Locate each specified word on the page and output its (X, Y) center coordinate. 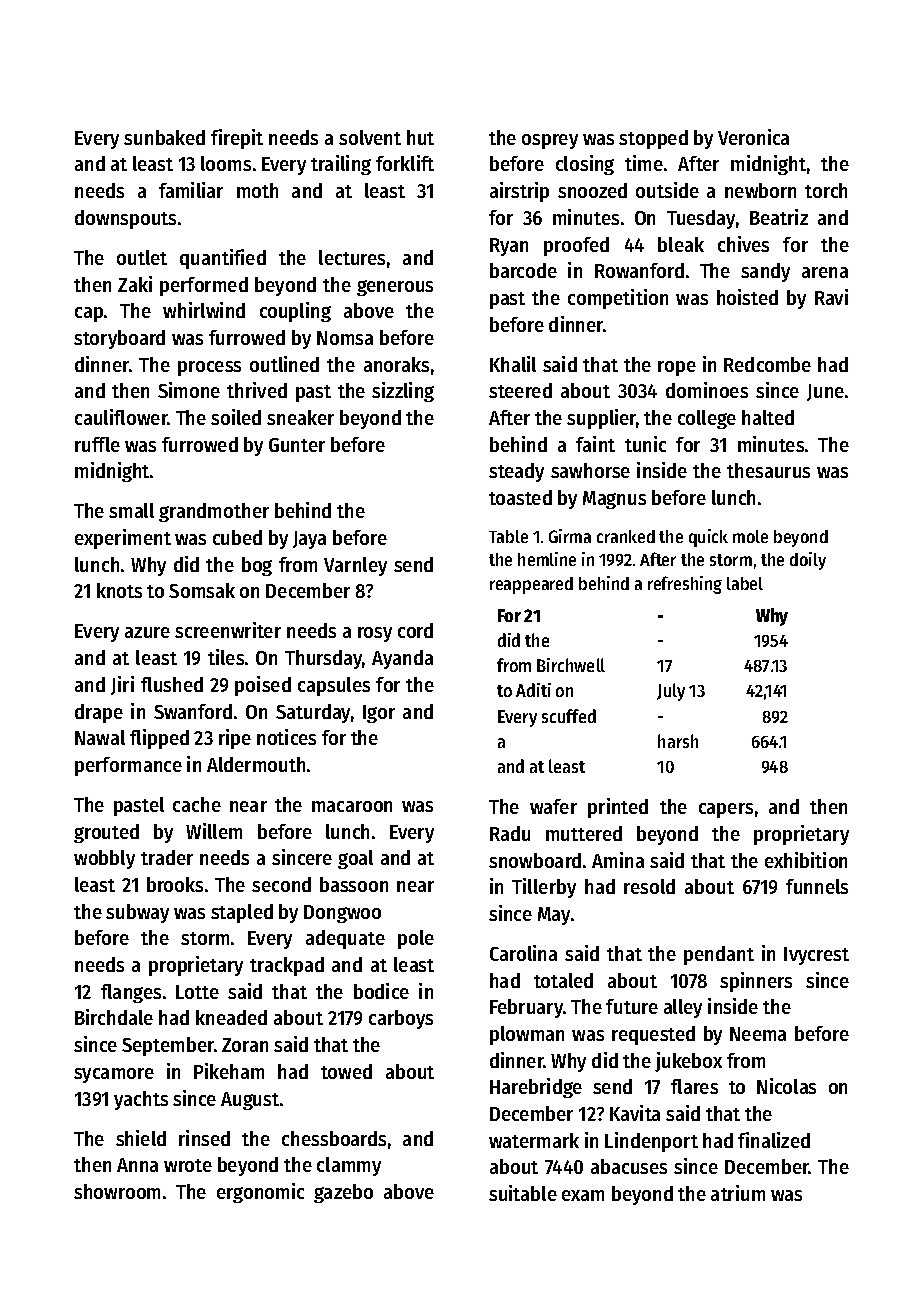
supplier (602, 419)
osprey (550, 141)
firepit (237, 139)
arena (825, 272)
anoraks (396, 364)
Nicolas (786, 1086)
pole (416, 939)
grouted (106, 833)
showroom (117, 1191)
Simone (189, 390)
